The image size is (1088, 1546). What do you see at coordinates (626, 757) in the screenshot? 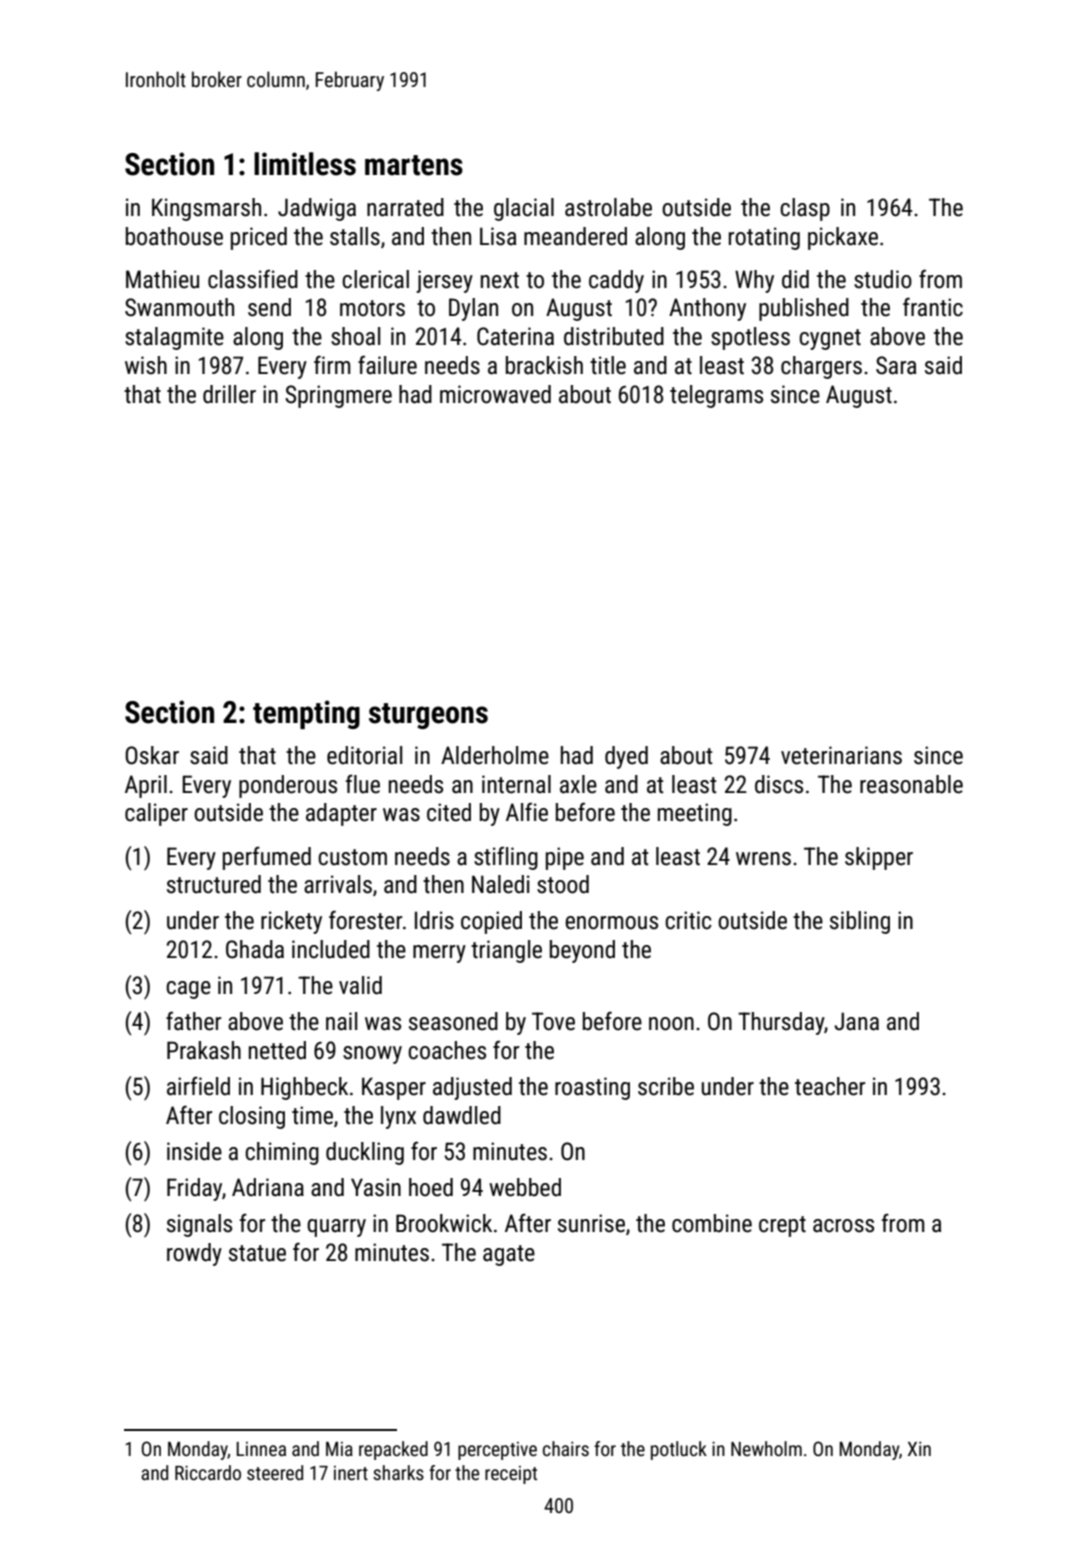
I see `dyed` at bounding box center [626, 757].
